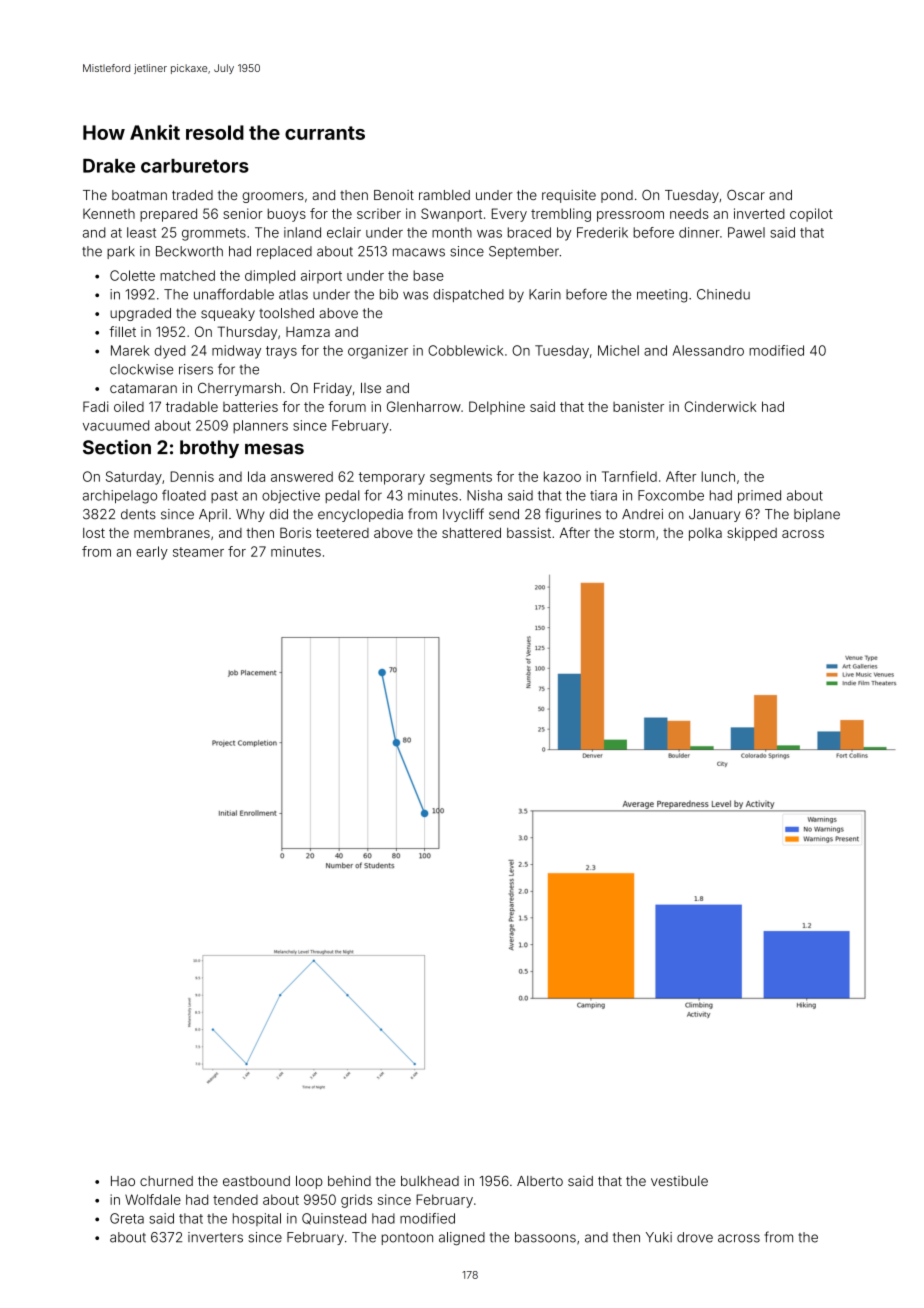 The width and height of the screenshot is (924, 1308). I want to click on steamer, so click(198, 552).
